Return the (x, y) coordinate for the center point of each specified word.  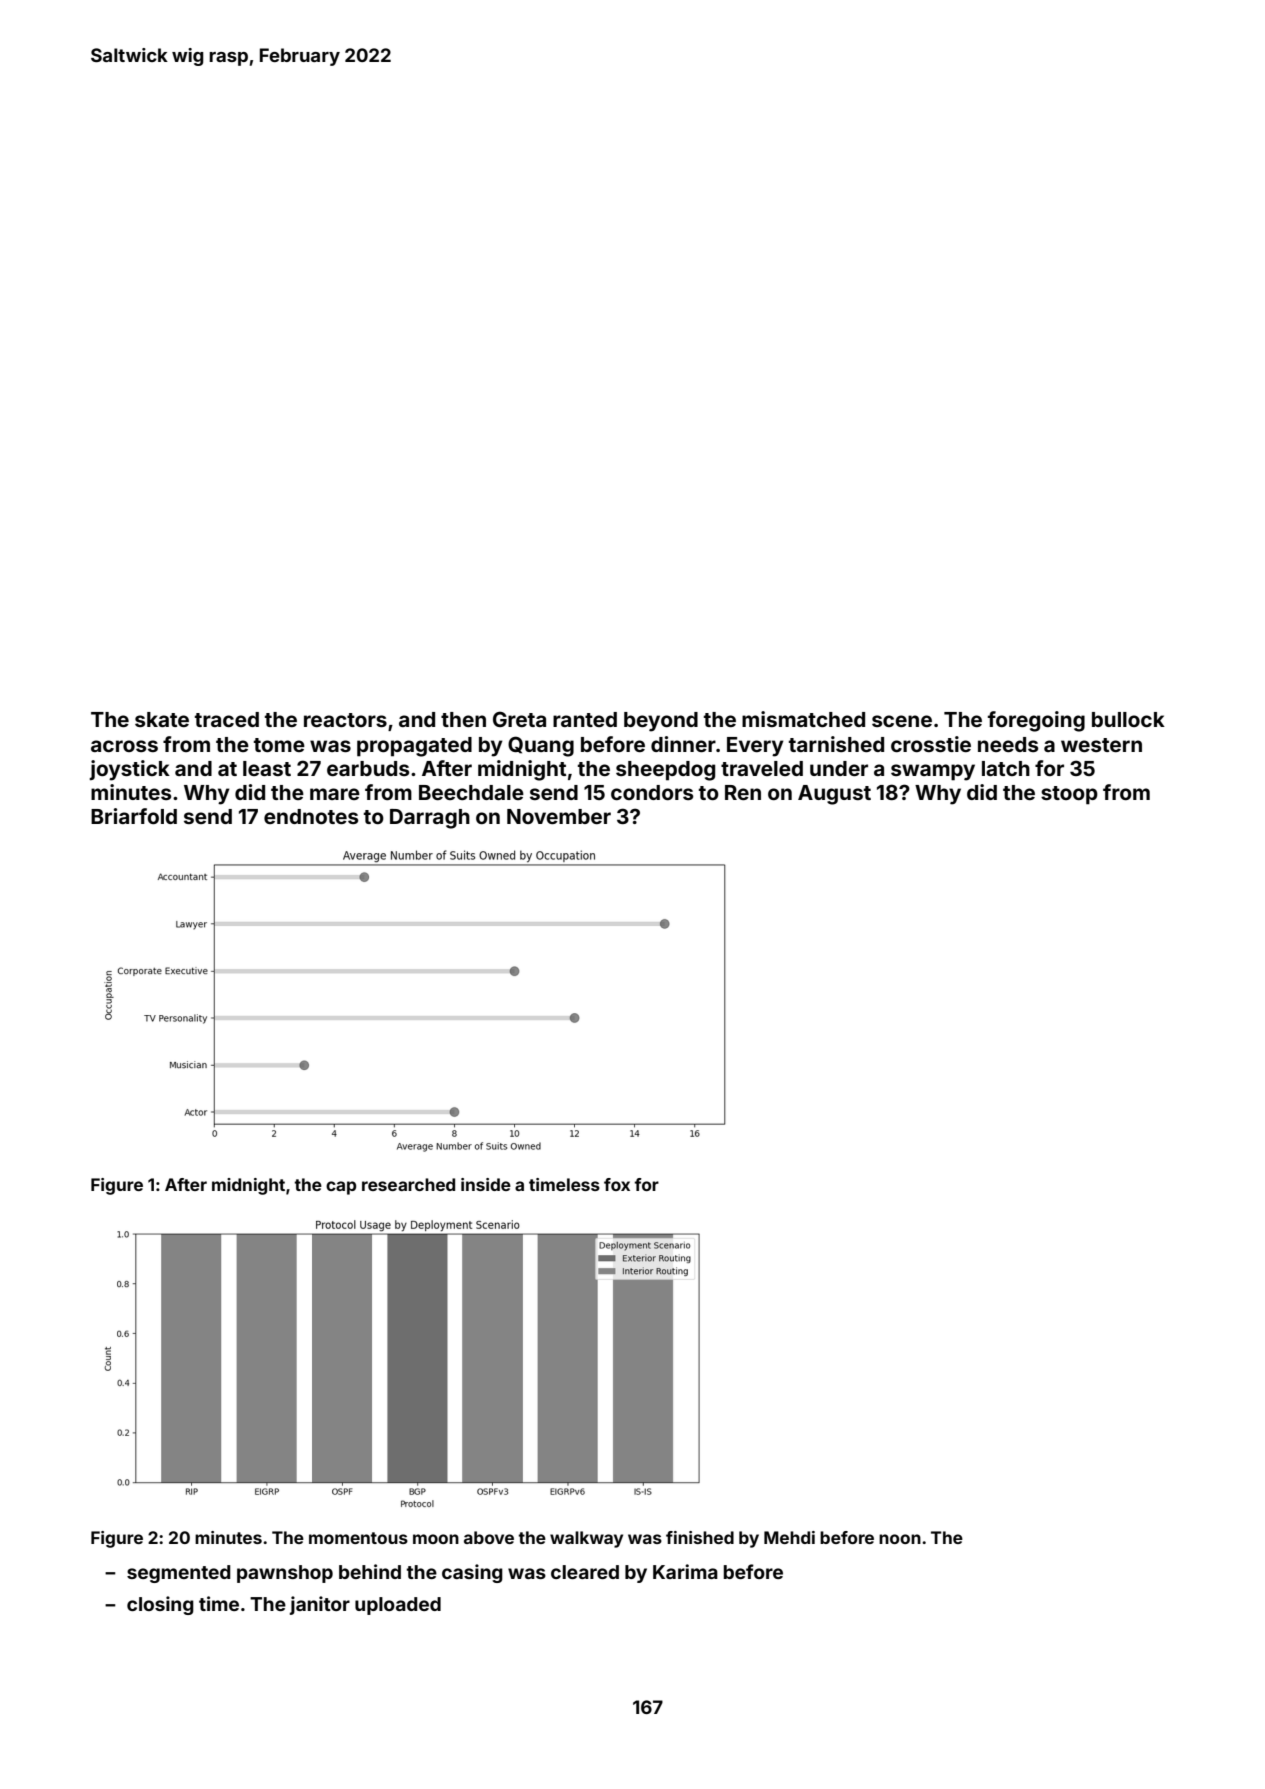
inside (486, 1184)
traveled (762, 768)
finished (700, 1537)
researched (408, 1184)
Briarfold (134, 816)
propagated (414, 747)
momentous (358, 1538)
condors (652, 792)
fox (617, 1184)
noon (900, 1539)
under (839, 768)
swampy (933, 772)
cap (341, 1188)
